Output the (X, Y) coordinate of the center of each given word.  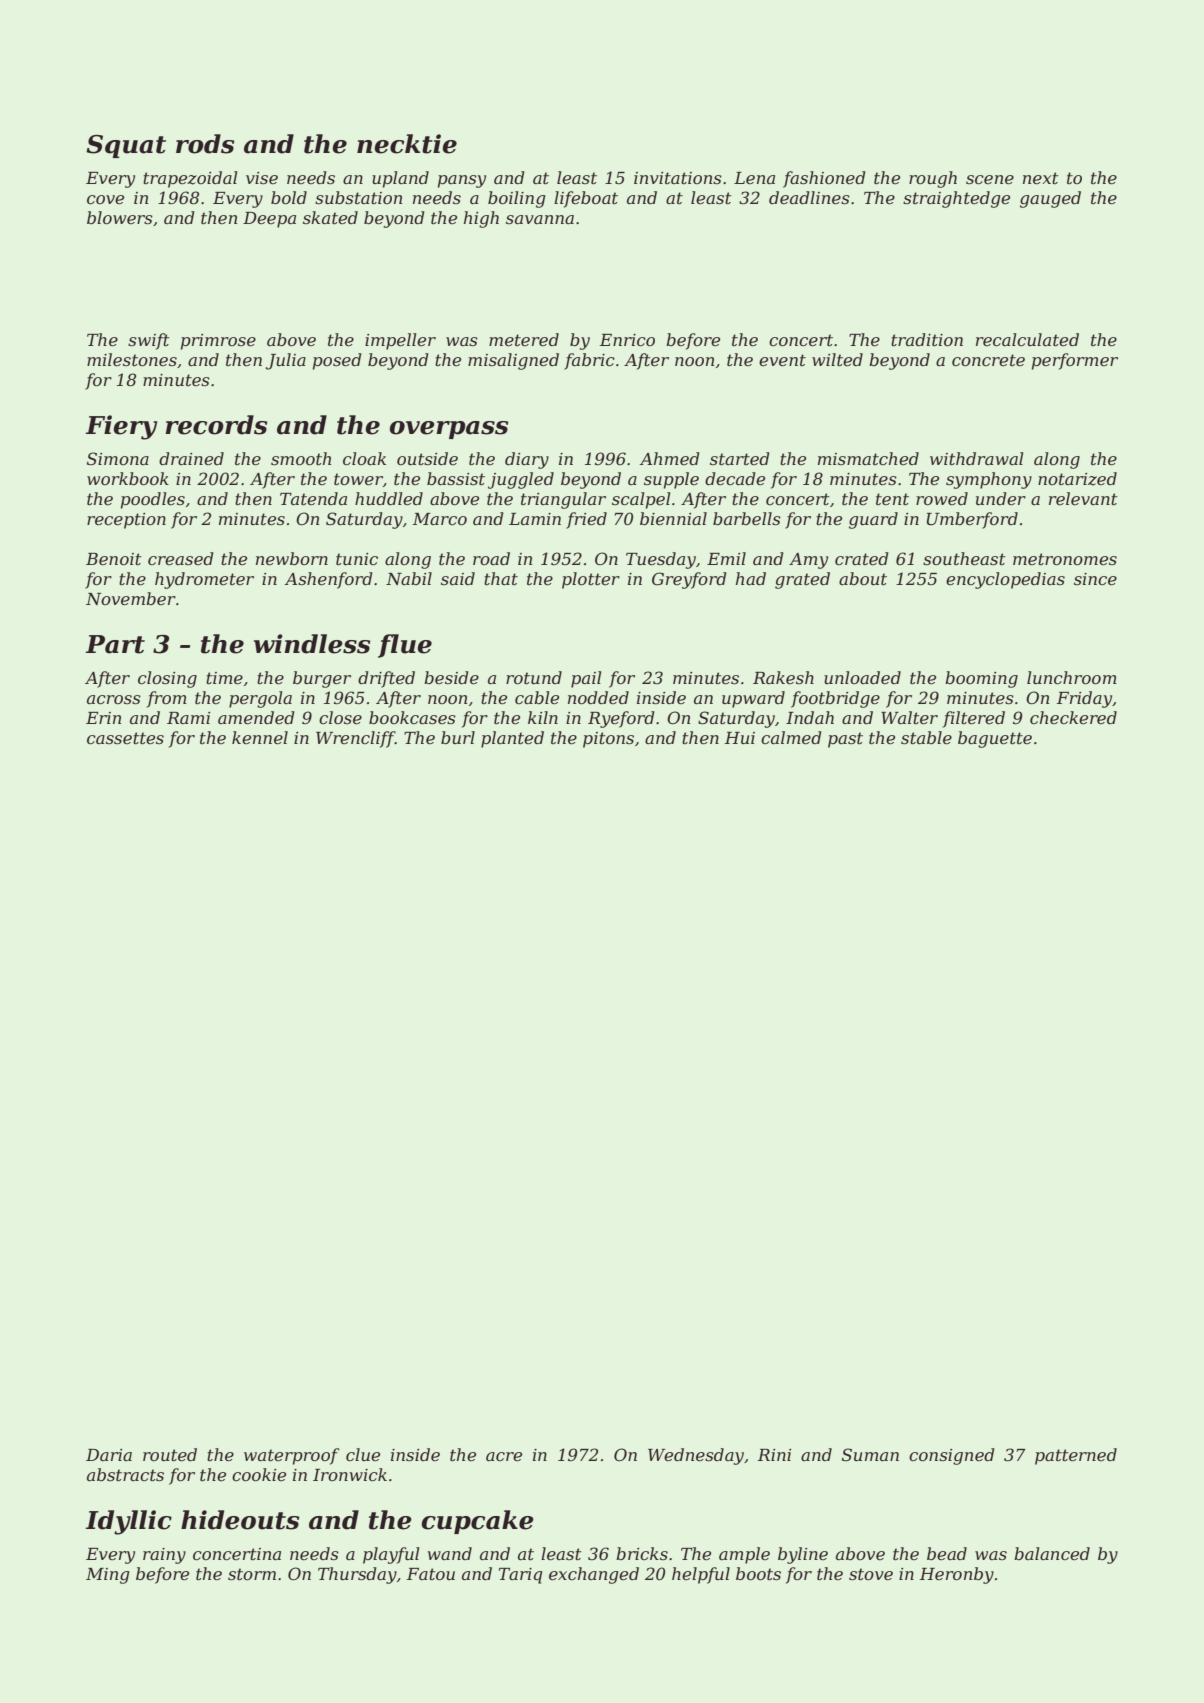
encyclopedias (1005, 580)
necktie (407, 144)
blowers (120, 217)
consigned (951, 1456)
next (1041, 178)
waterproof (292, 1456)
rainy (164, 1556)
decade (735, 478)
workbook (128, 478)
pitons (608, 740)
